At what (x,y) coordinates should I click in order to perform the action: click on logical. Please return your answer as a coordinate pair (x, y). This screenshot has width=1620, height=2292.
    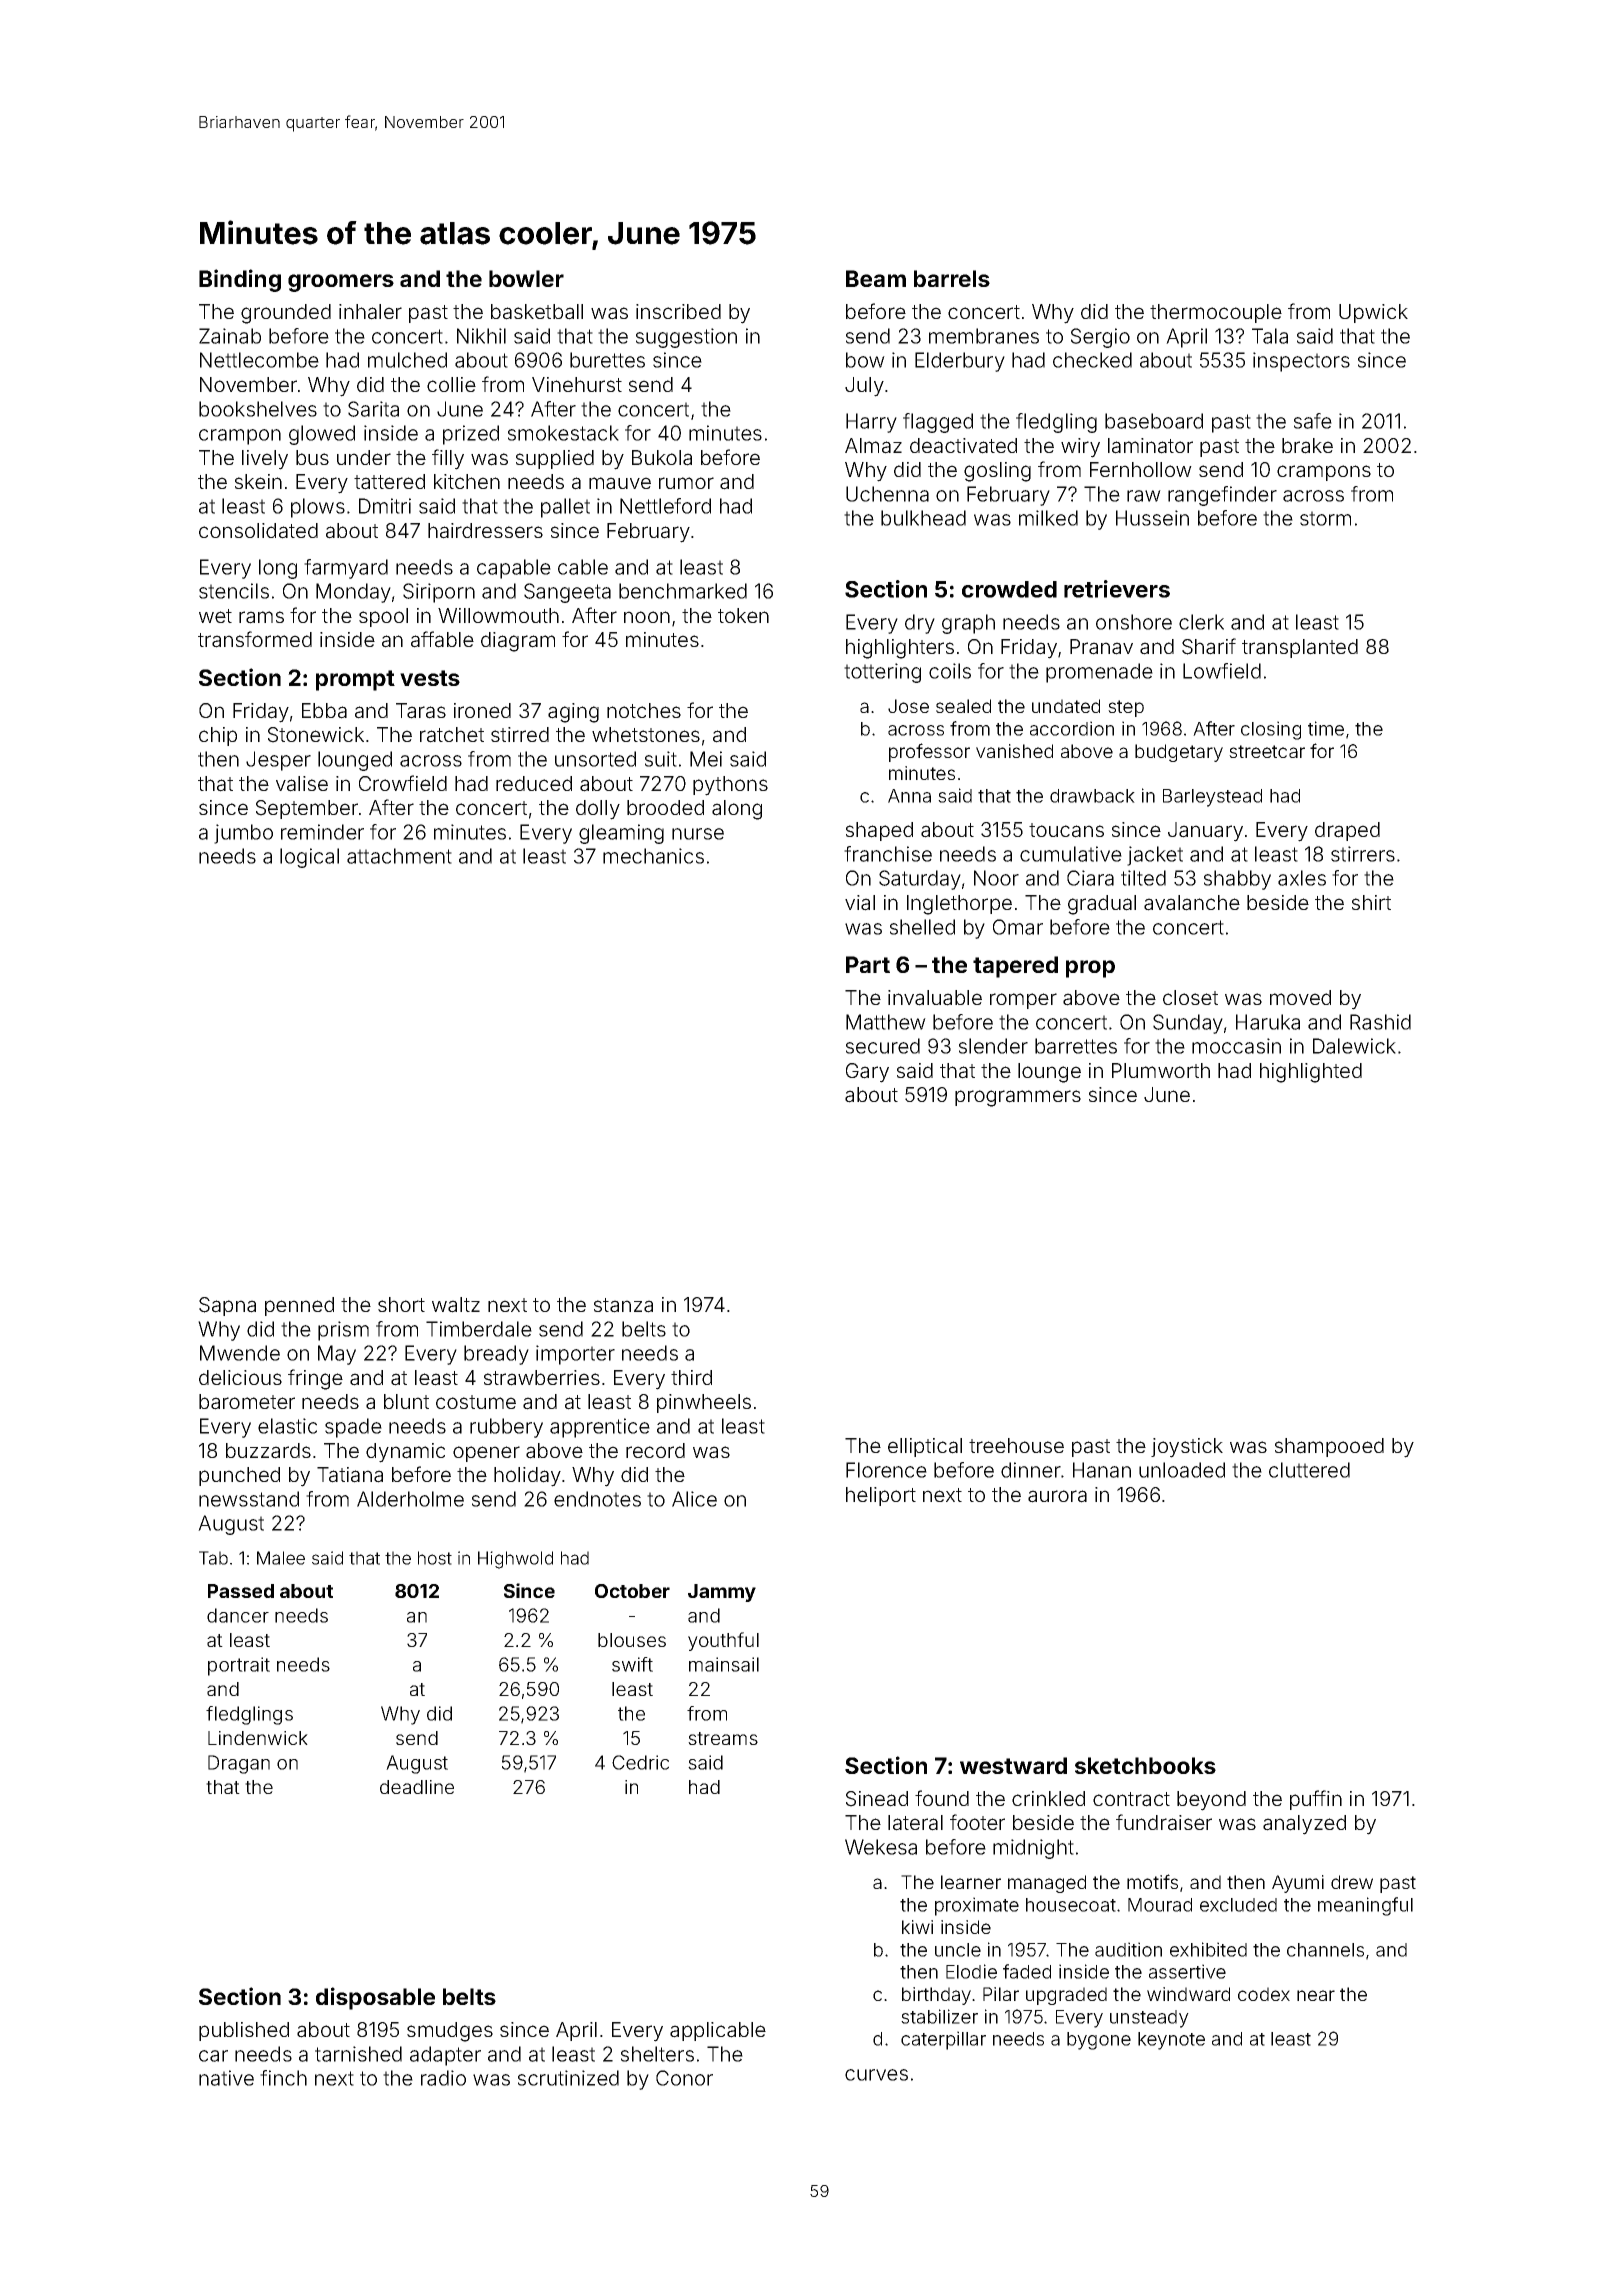
    Looking at the image, I should click on (309, 858).
